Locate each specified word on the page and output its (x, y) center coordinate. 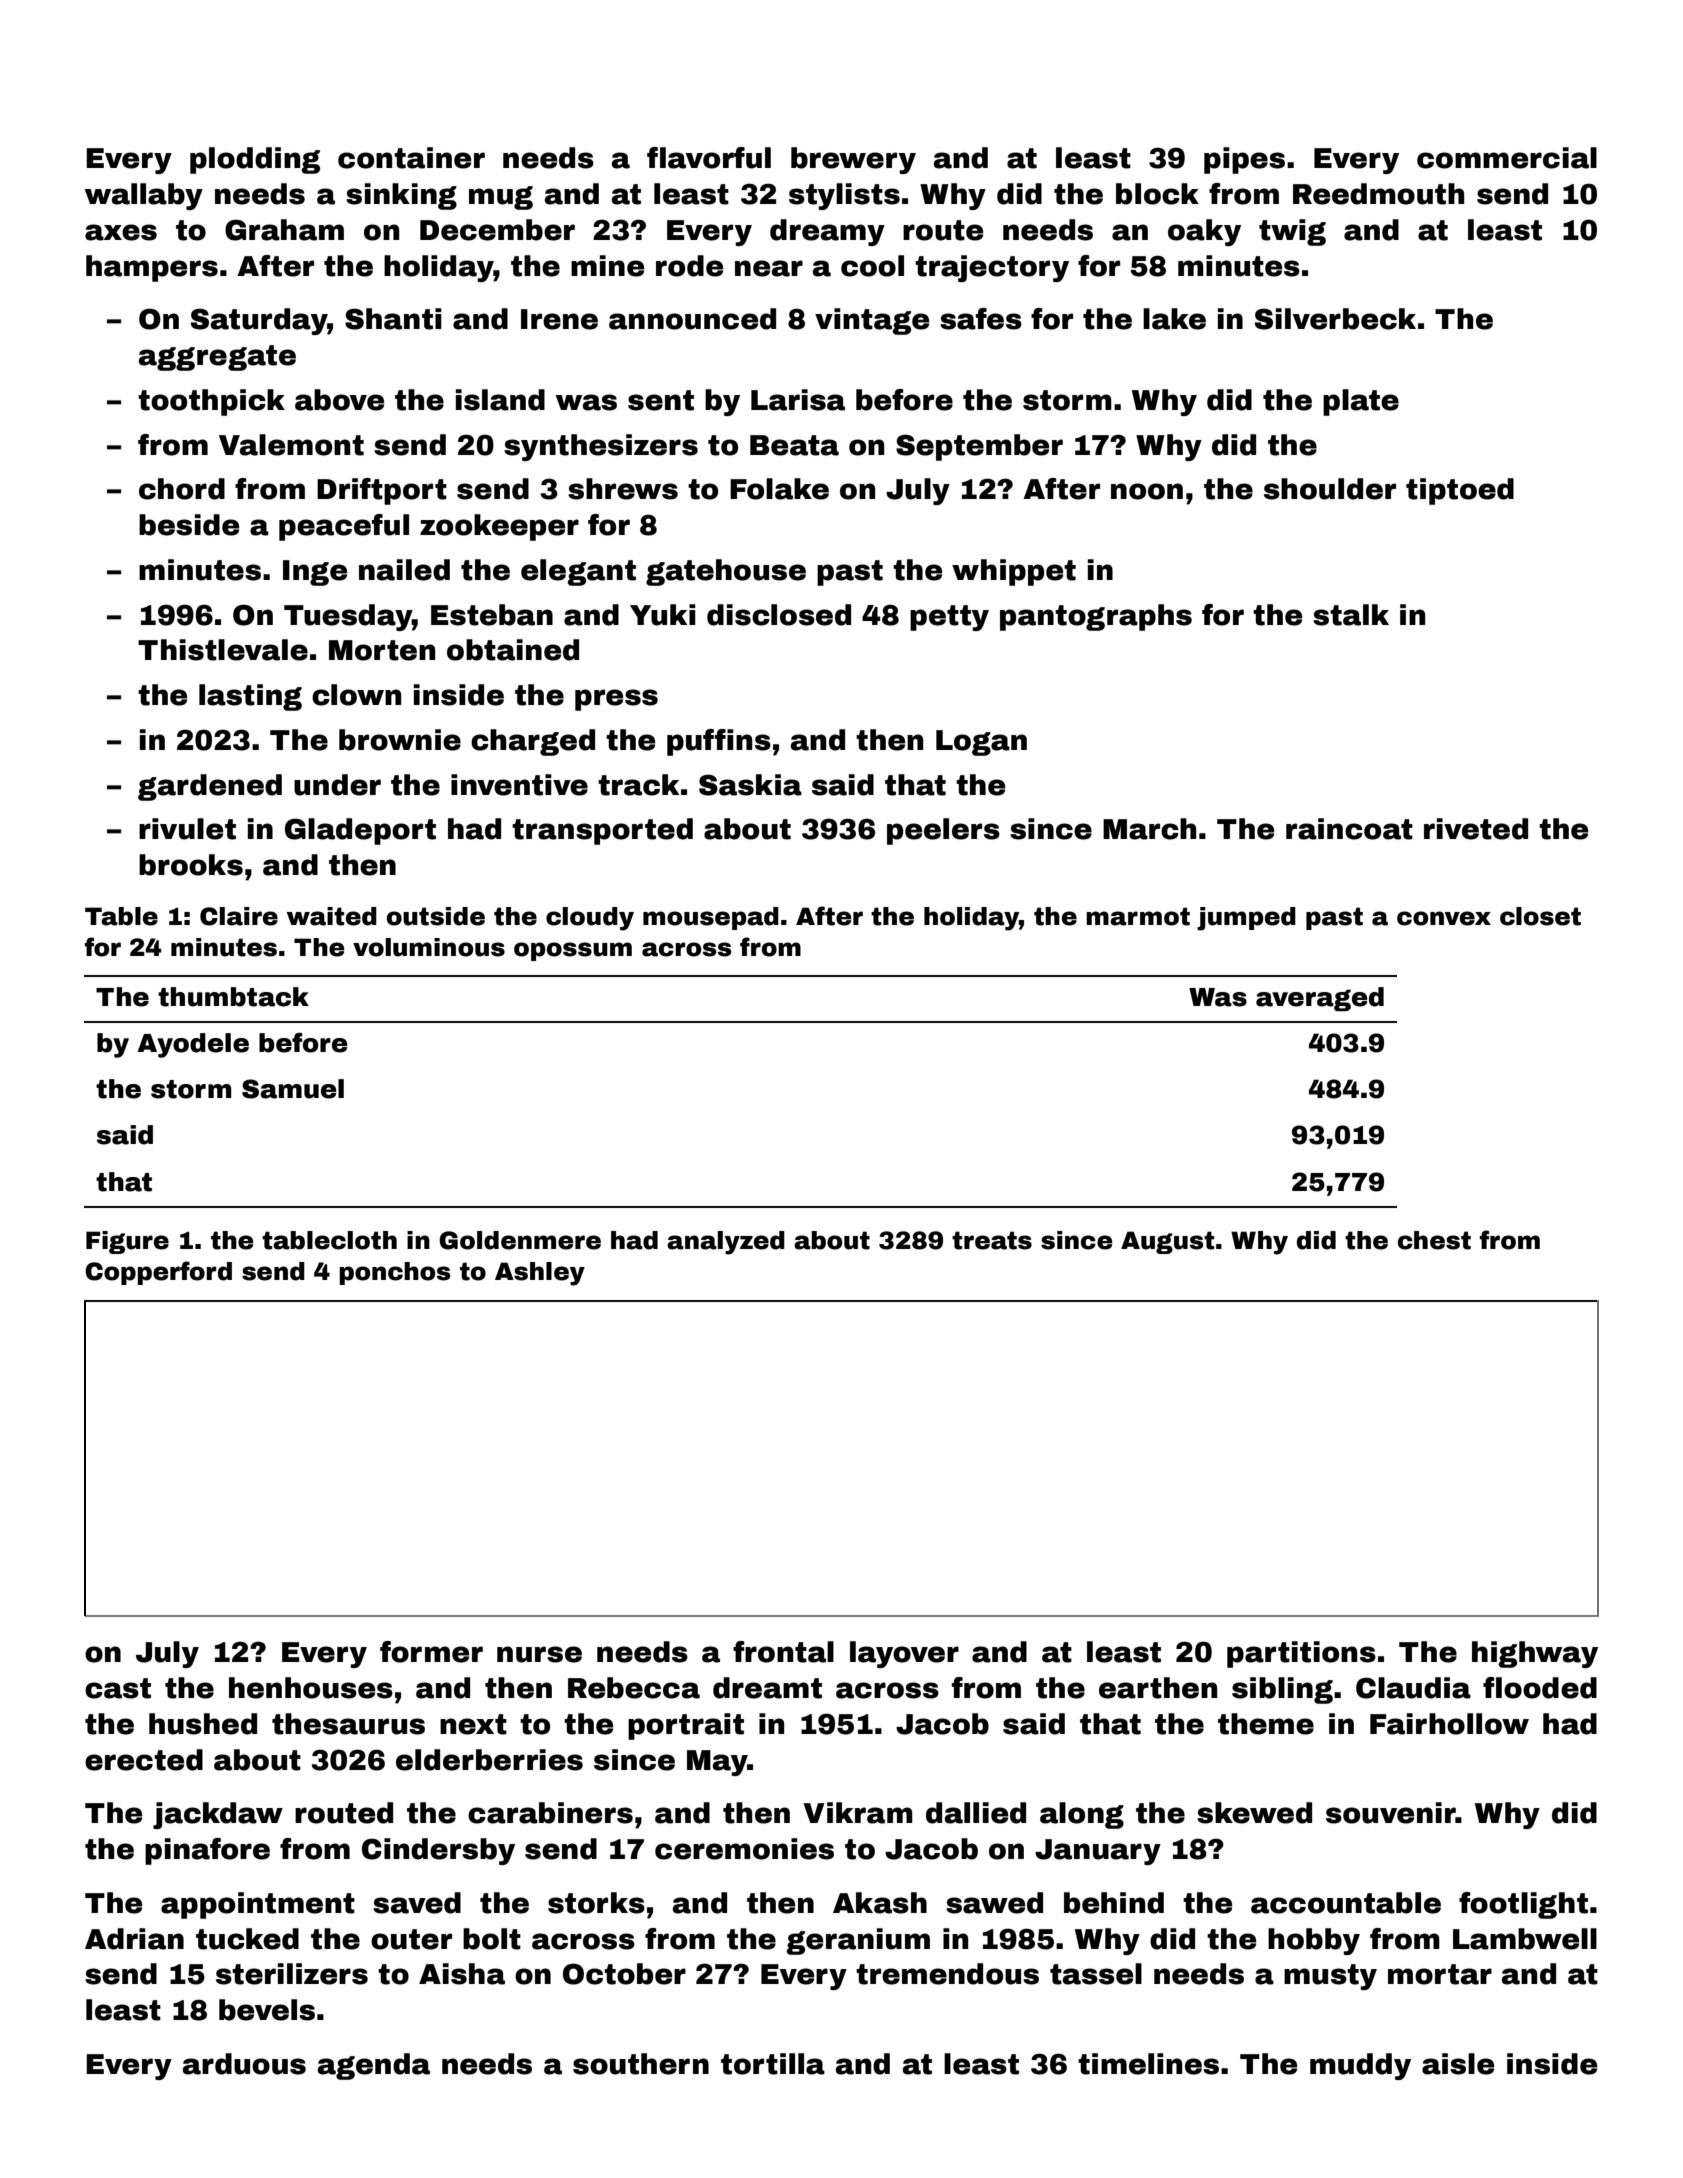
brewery (853, 160)
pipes (1244, 160)
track (638, 785)
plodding (255, 160)
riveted (1476, 829)
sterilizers (292, 1974)
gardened (210, 787)
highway (1535, 1654)
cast (118, 1688)
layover (904, 1654)
